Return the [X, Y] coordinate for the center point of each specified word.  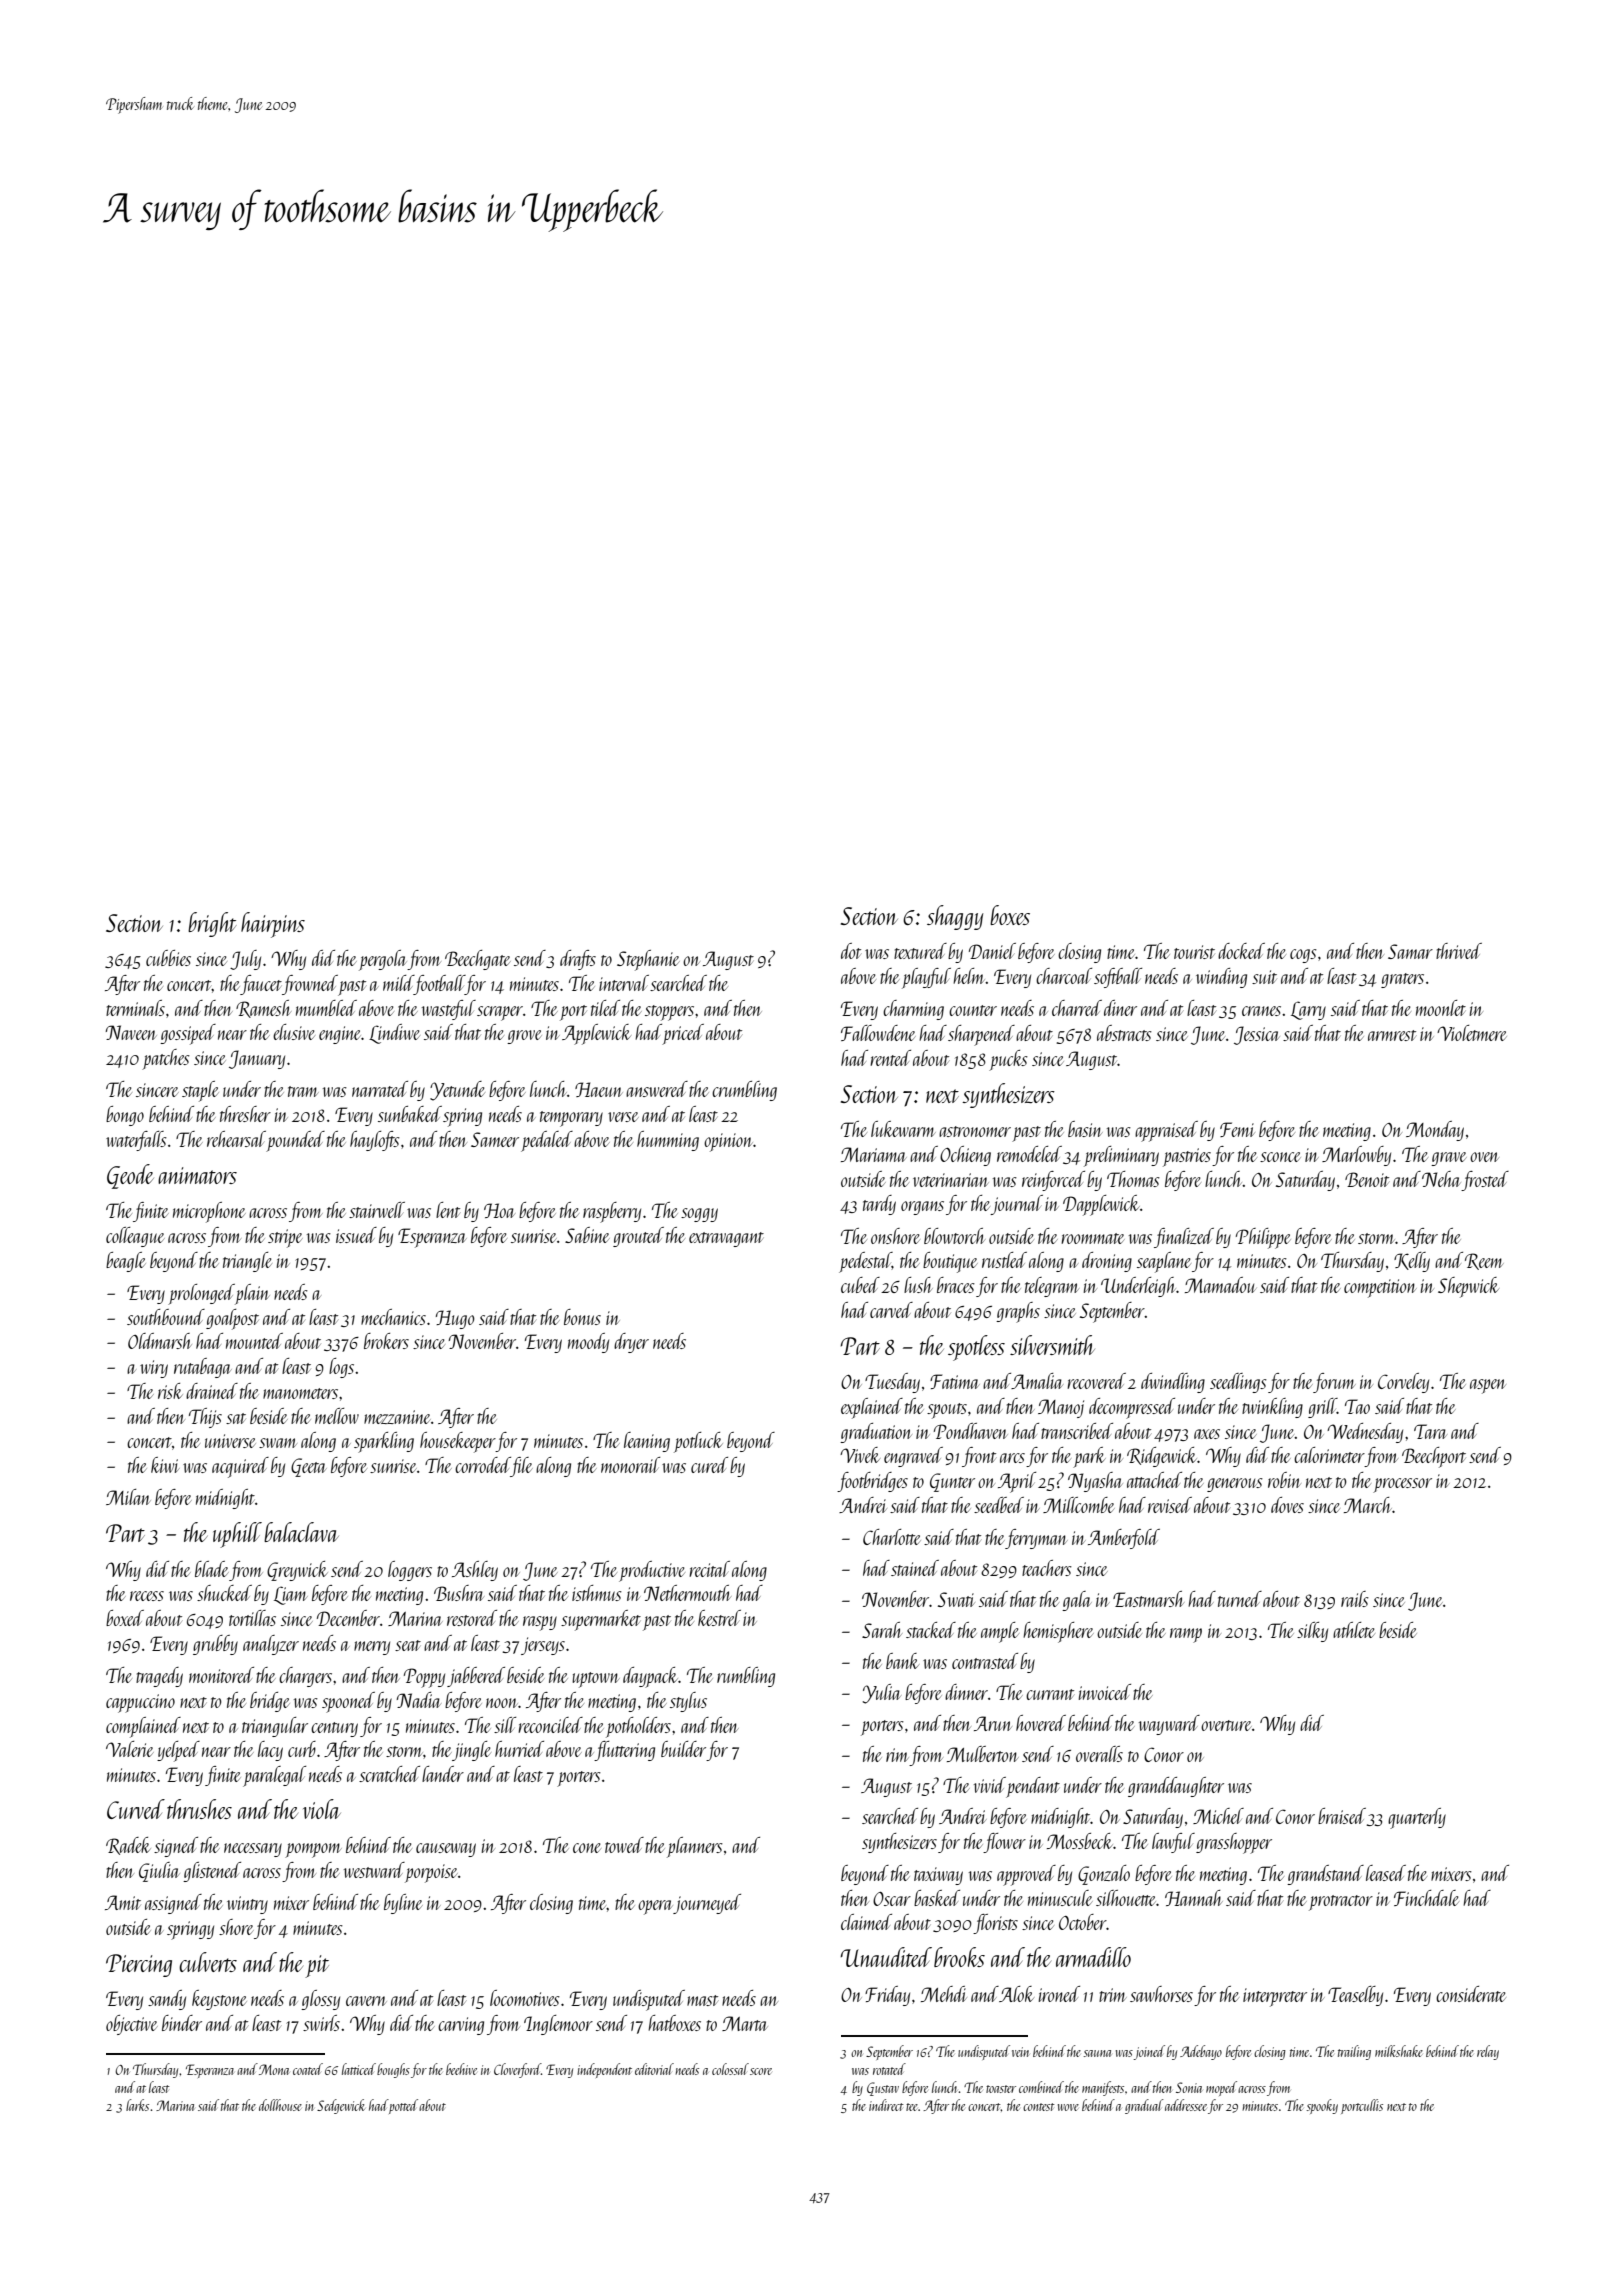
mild [398, 983]
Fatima [955, 1381]
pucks [1008, 1060]
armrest [1392, 1035]
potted [403, 2106]
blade [212, 1569]
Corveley [1403, 1383]
